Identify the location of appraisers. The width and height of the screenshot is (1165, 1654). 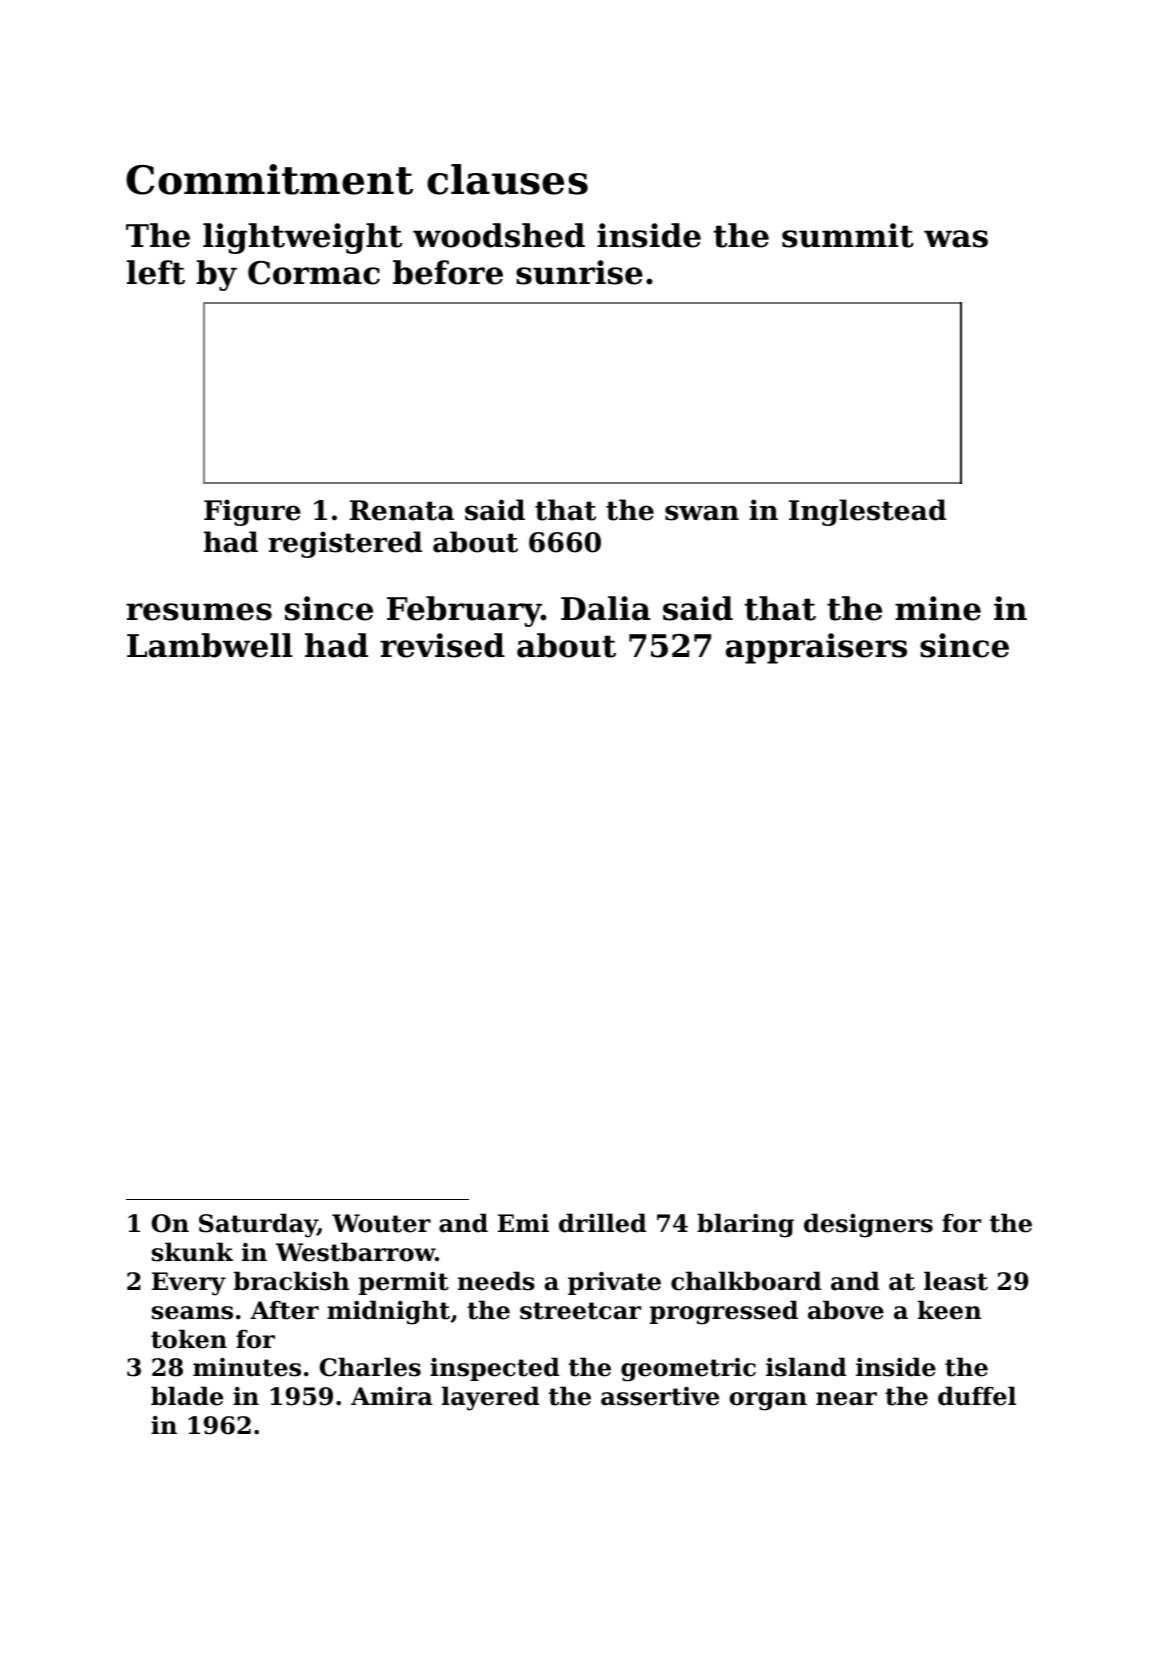
(816, 648).
